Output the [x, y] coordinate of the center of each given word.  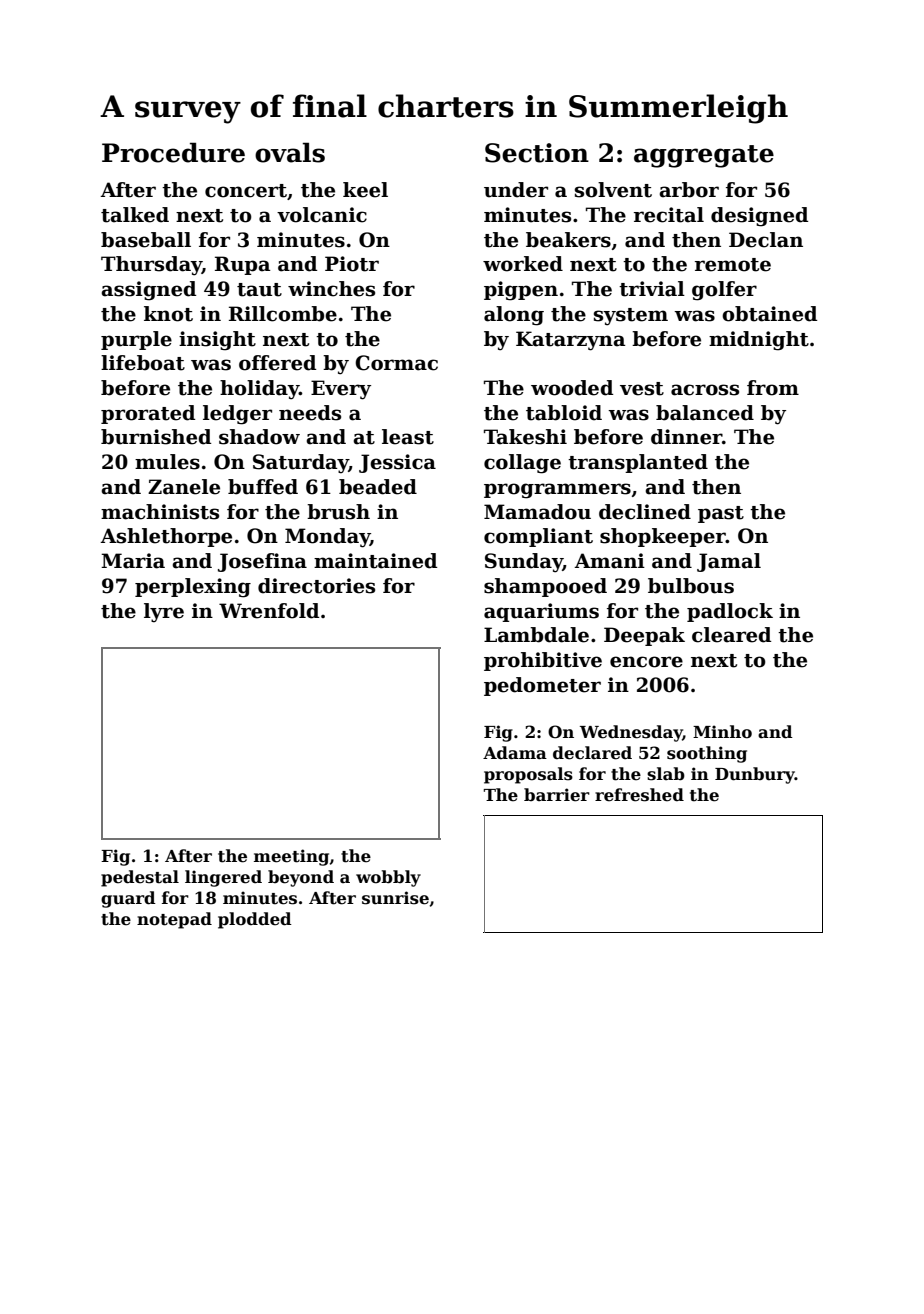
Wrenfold [269, 611]
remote [733, 265]
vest [642, 389]
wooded [572, 388]
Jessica [397, 463]
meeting [291, 857]
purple [136, 340]
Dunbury [755, 775]
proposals [528, 775]
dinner [686, 437]
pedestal [140, 878]
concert [246, 191]
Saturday [301, 464]
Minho [722, 732]
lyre [164, 613]
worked [523, 264]
